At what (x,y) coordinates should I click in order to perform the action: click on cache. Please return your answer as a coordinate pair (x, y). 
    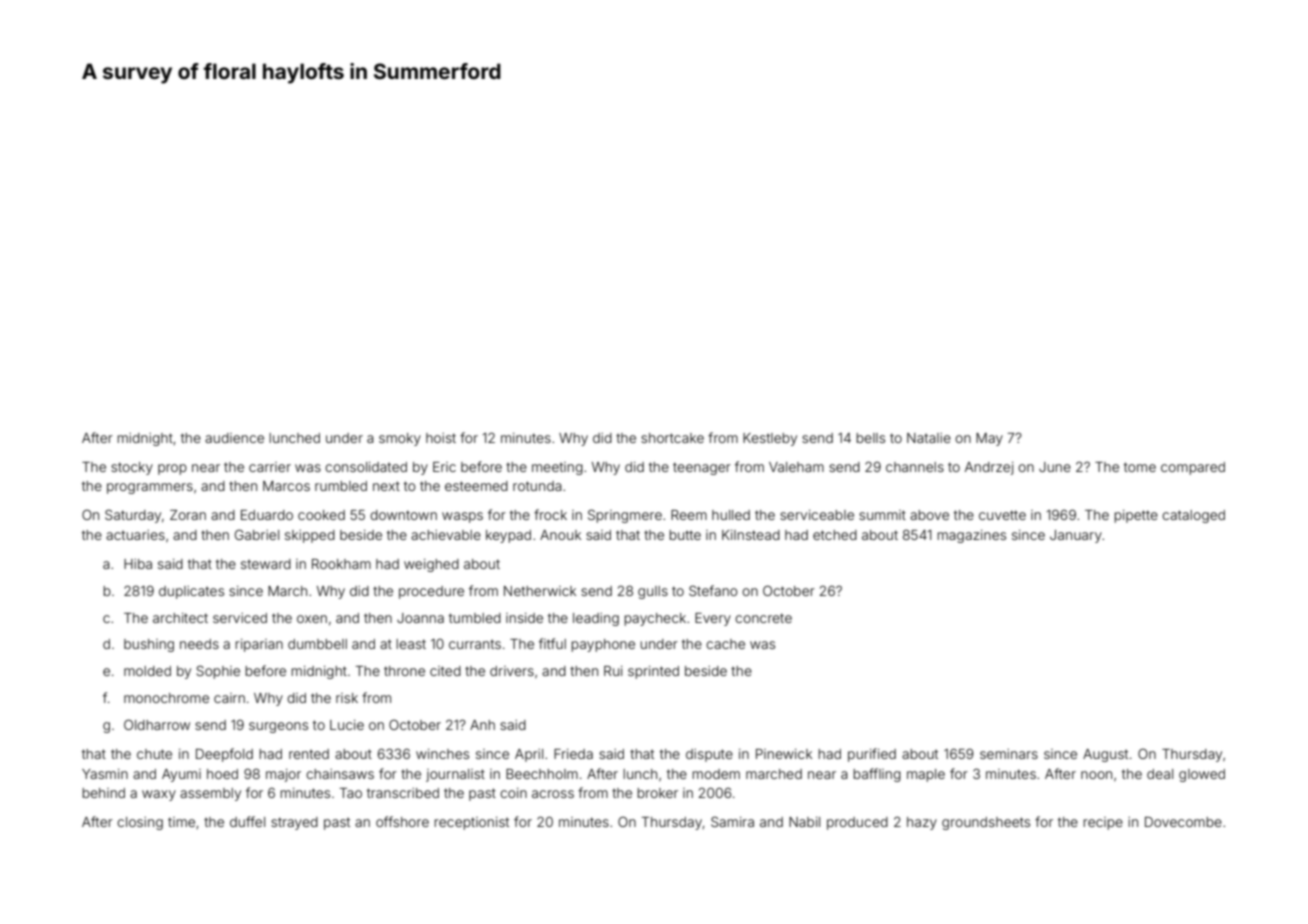
    Looking at the image, I should click on (725, 644).
